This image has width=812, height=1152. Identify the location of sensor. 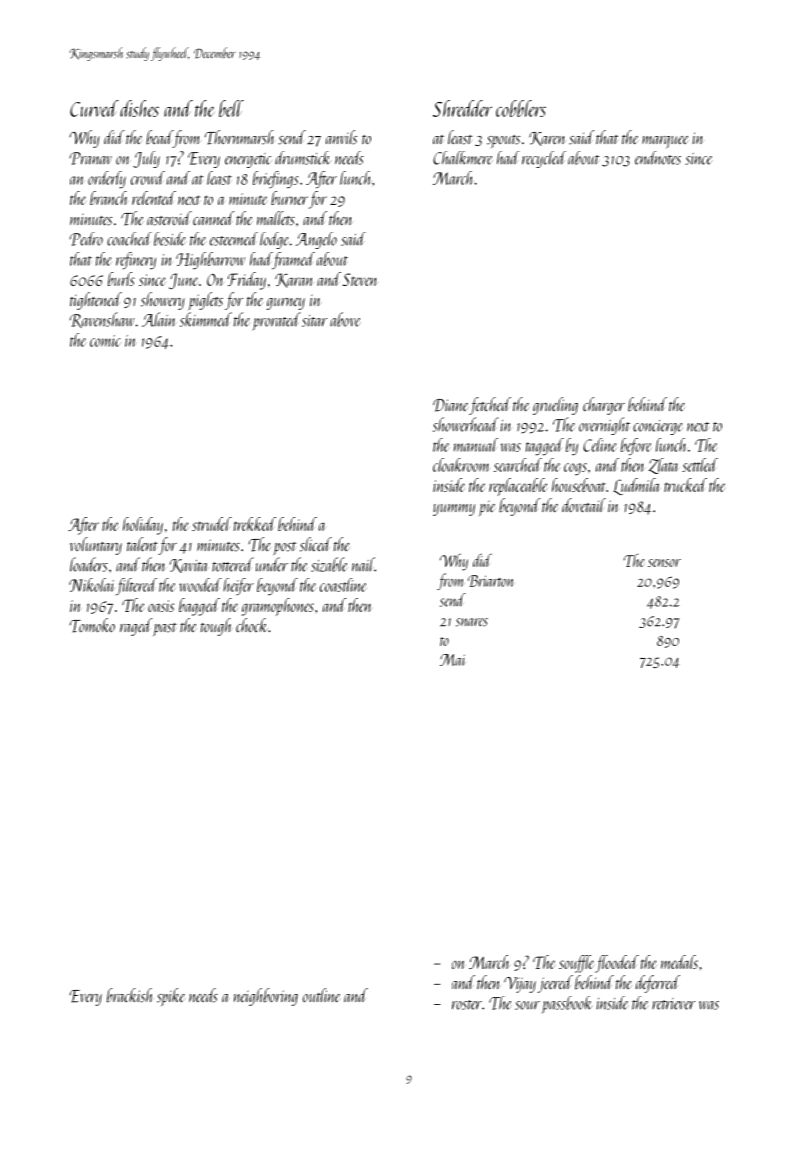
(664, 563).
